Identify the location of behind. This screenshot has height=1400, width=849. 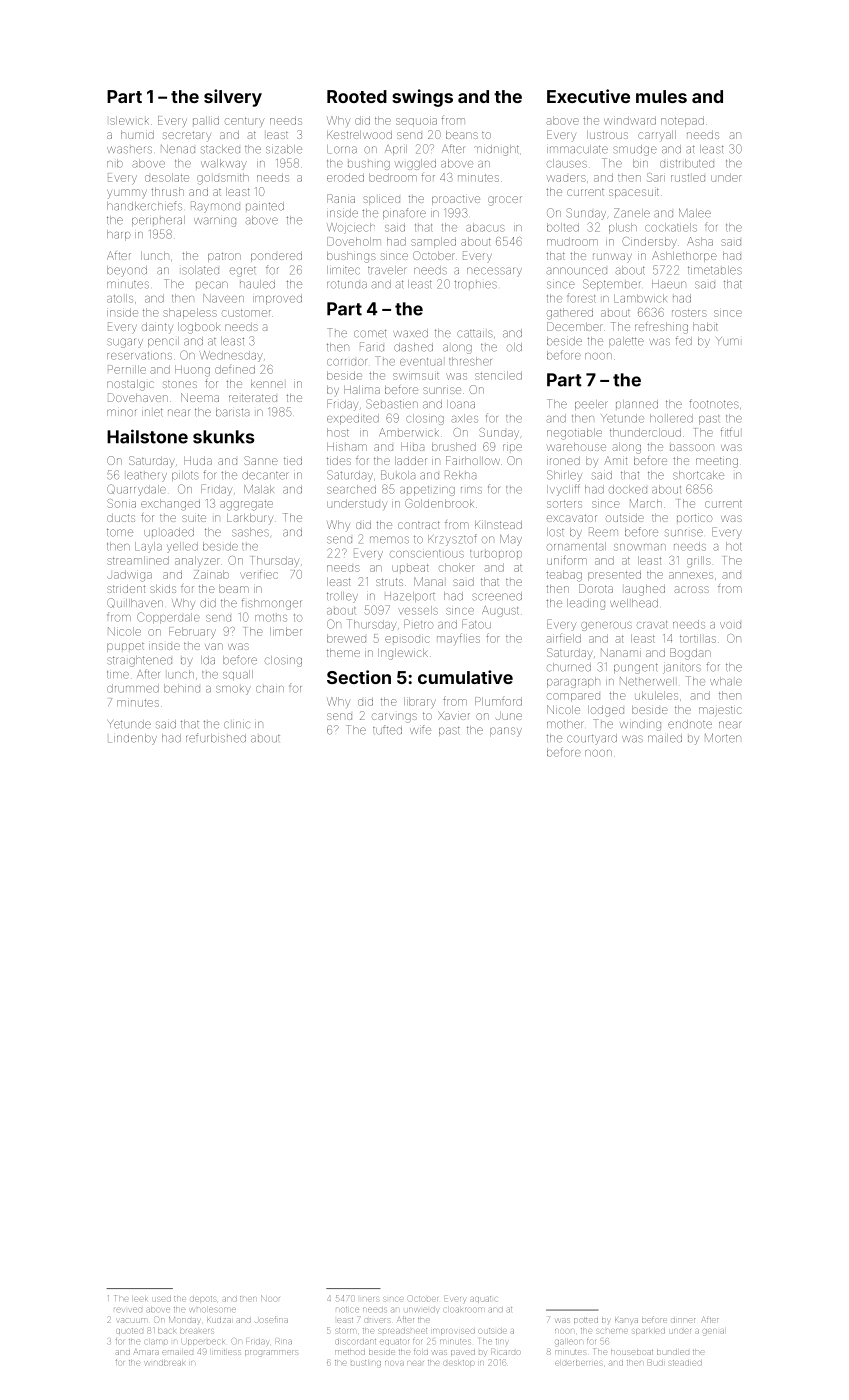
(182, 688).
